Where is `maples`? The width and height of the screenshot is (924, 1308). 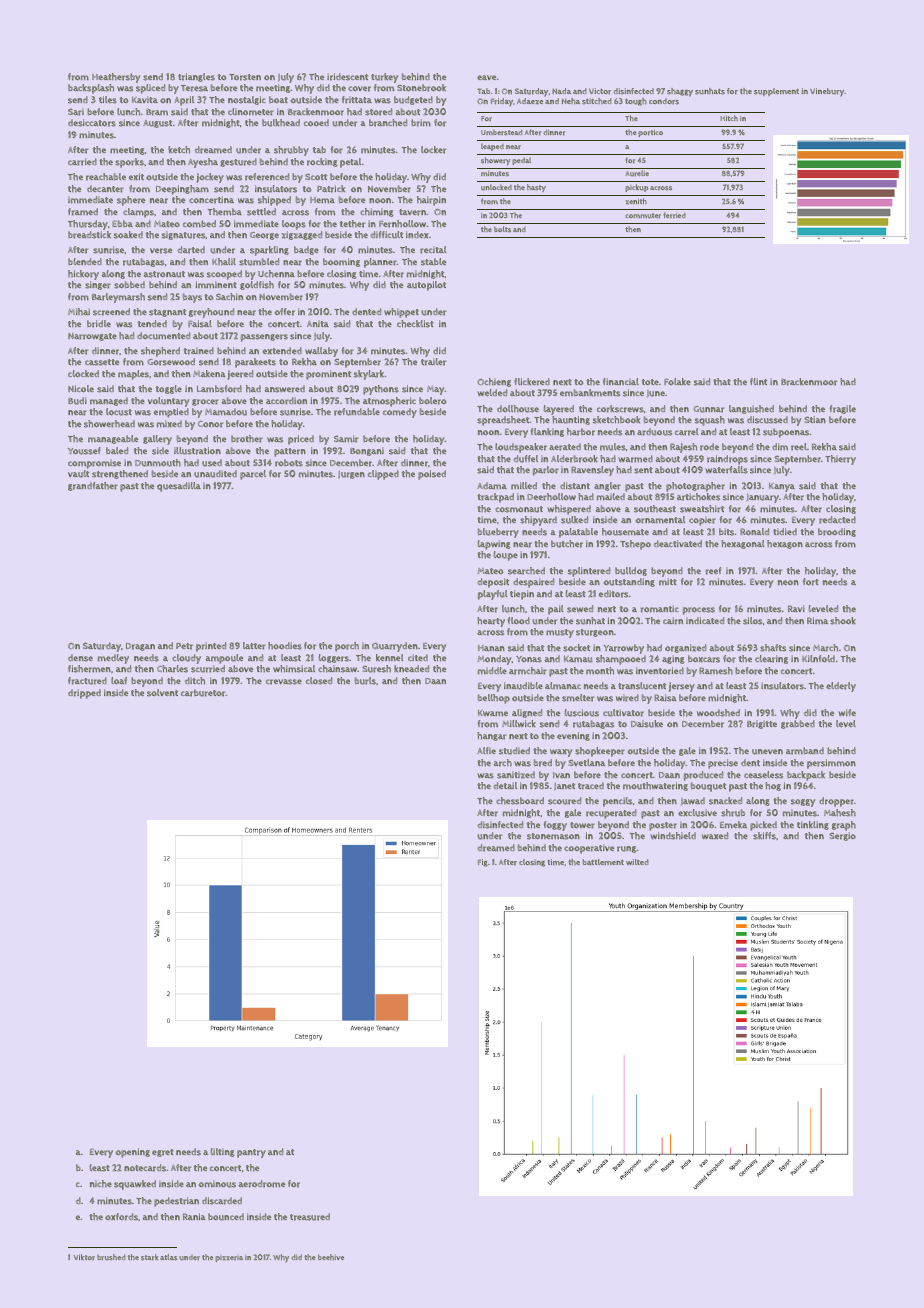 maples is located at coordinates (133, 375).
